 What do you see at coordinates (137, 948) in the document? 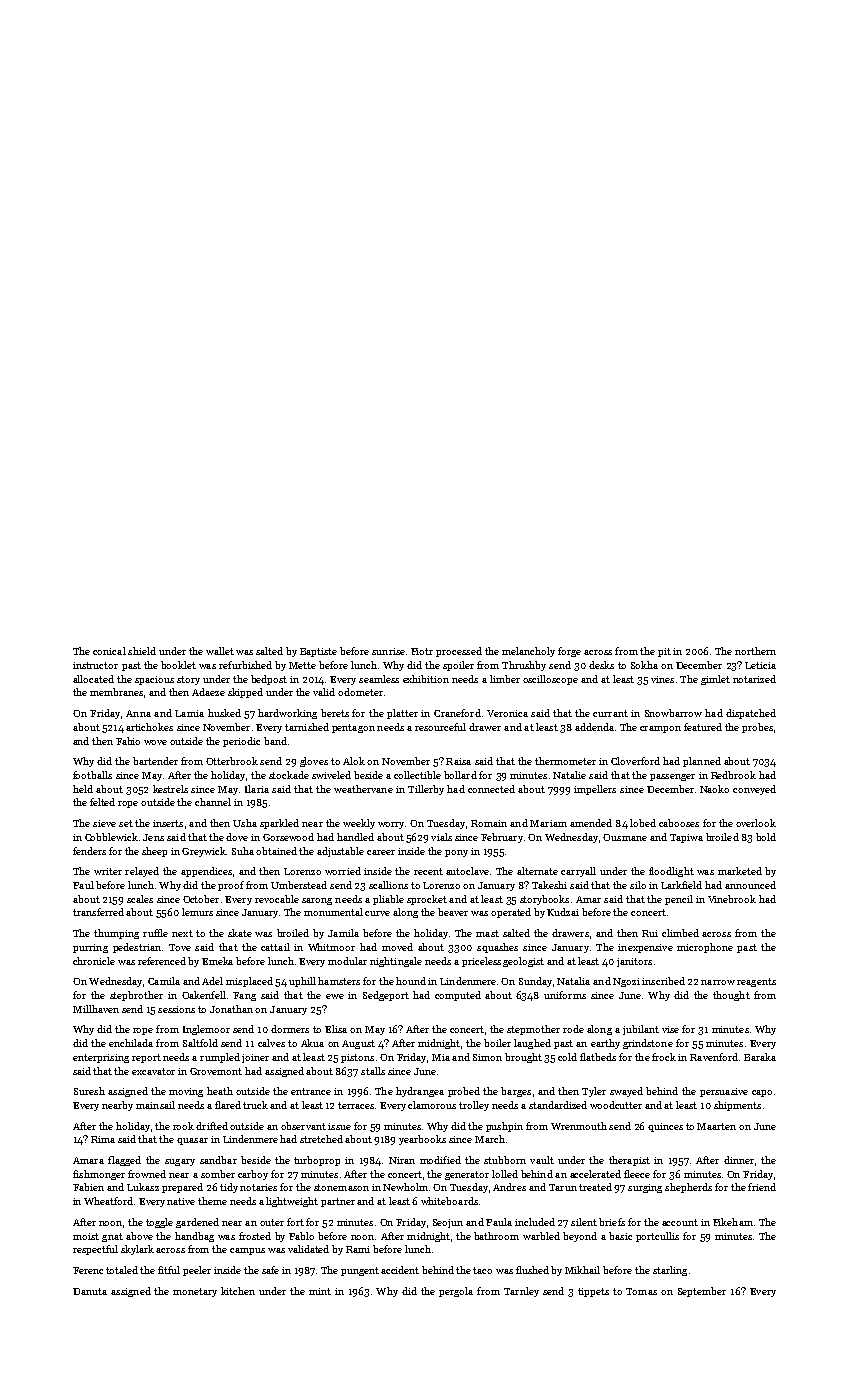
I see `pedestrian` at bounding box center [137, 948].
